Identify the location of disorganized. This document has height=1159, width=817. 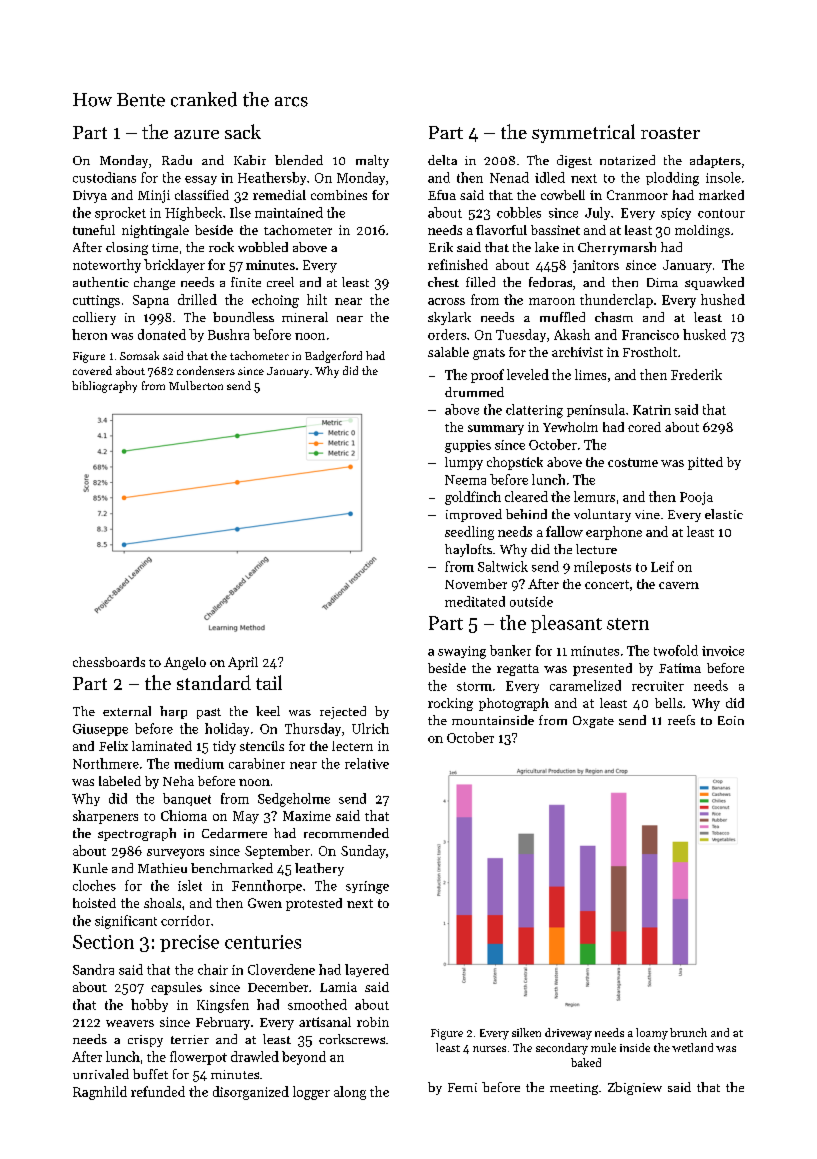
(251, 1093).
